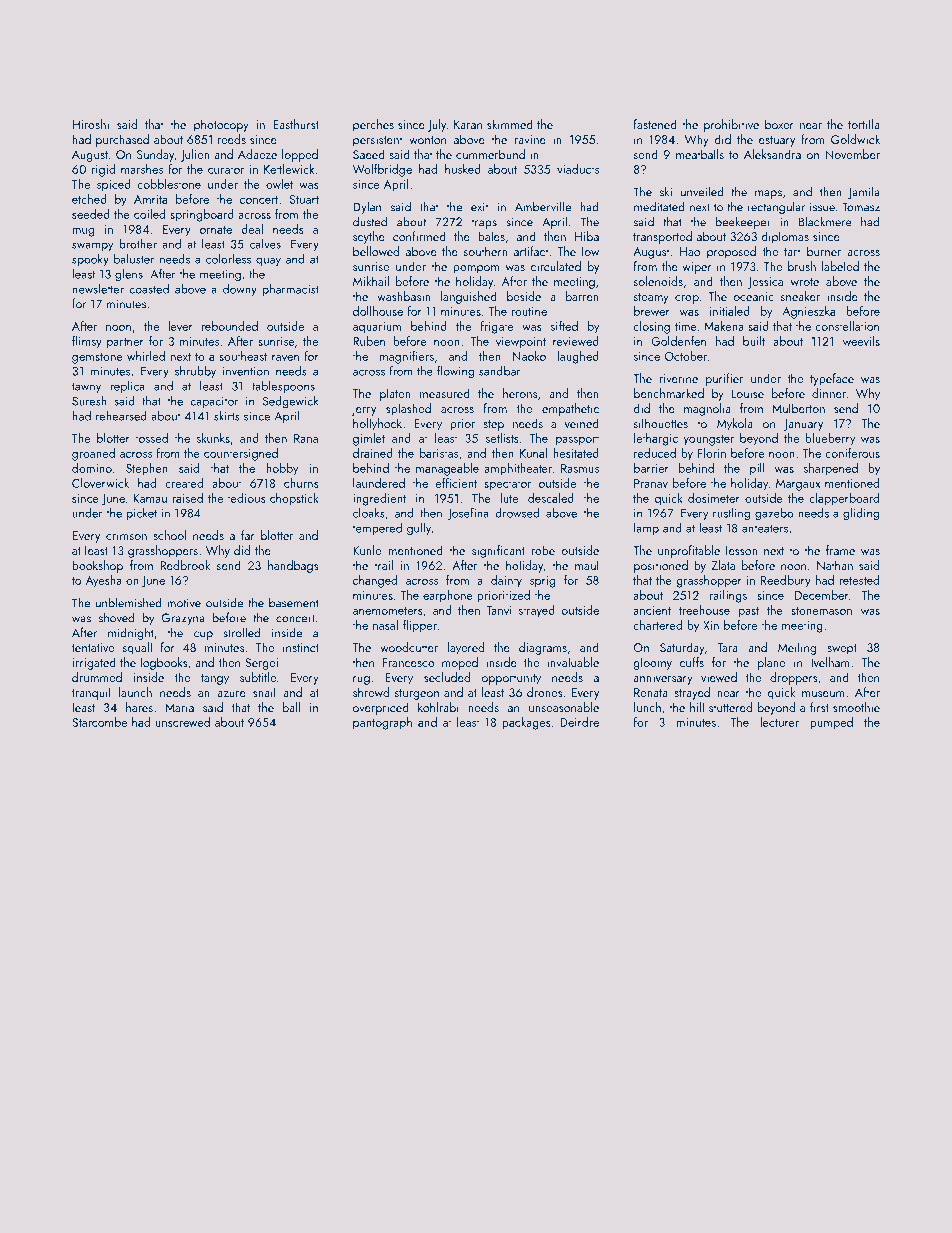 Image resolution: width=952 pixels, height=1233 pixels. What do you see at coordinates (261, 664) in the screenshot?
I see `Sergei` at bounding box center [261, 664].
